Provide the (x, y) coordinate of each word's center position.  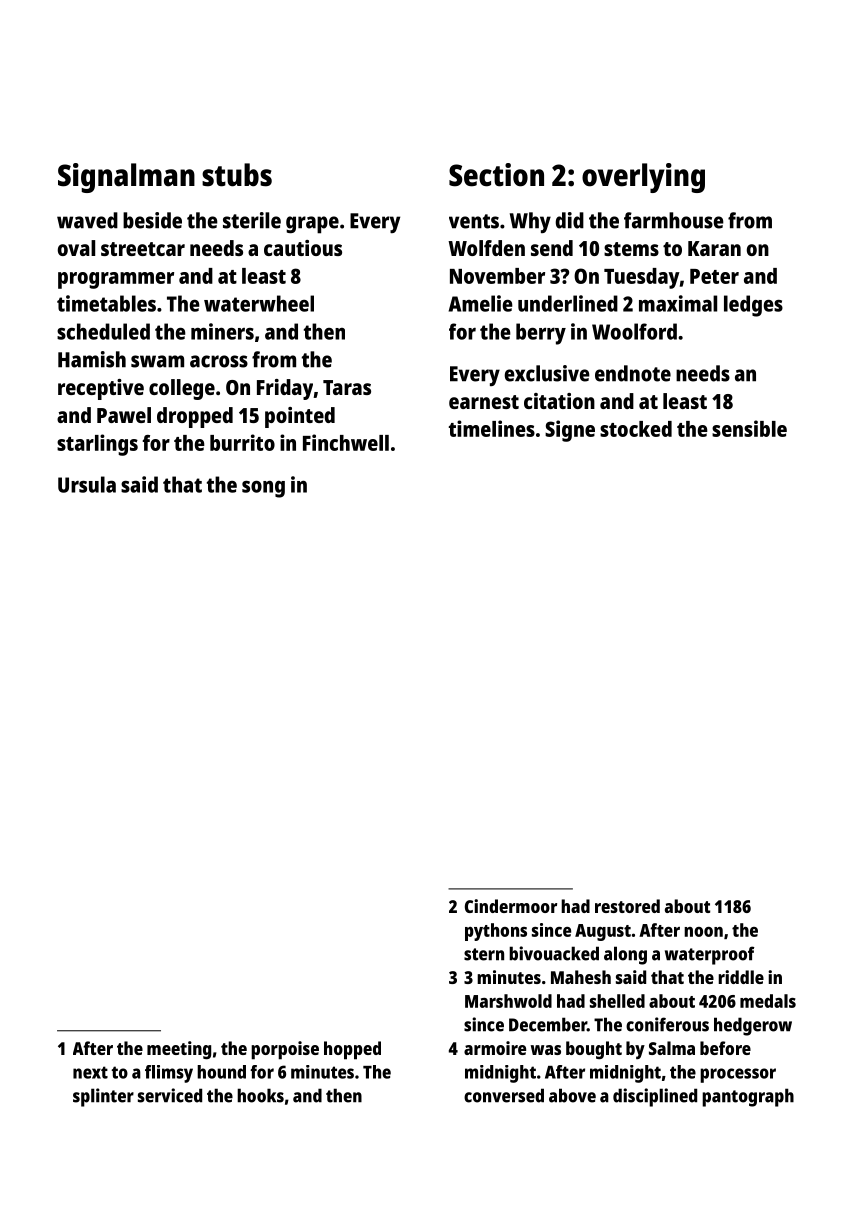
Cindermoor (511, 906)
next (90, 1072)
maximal (678, 303)
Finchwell (346, 442)
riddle (741, 977)
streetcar (143, 249)
